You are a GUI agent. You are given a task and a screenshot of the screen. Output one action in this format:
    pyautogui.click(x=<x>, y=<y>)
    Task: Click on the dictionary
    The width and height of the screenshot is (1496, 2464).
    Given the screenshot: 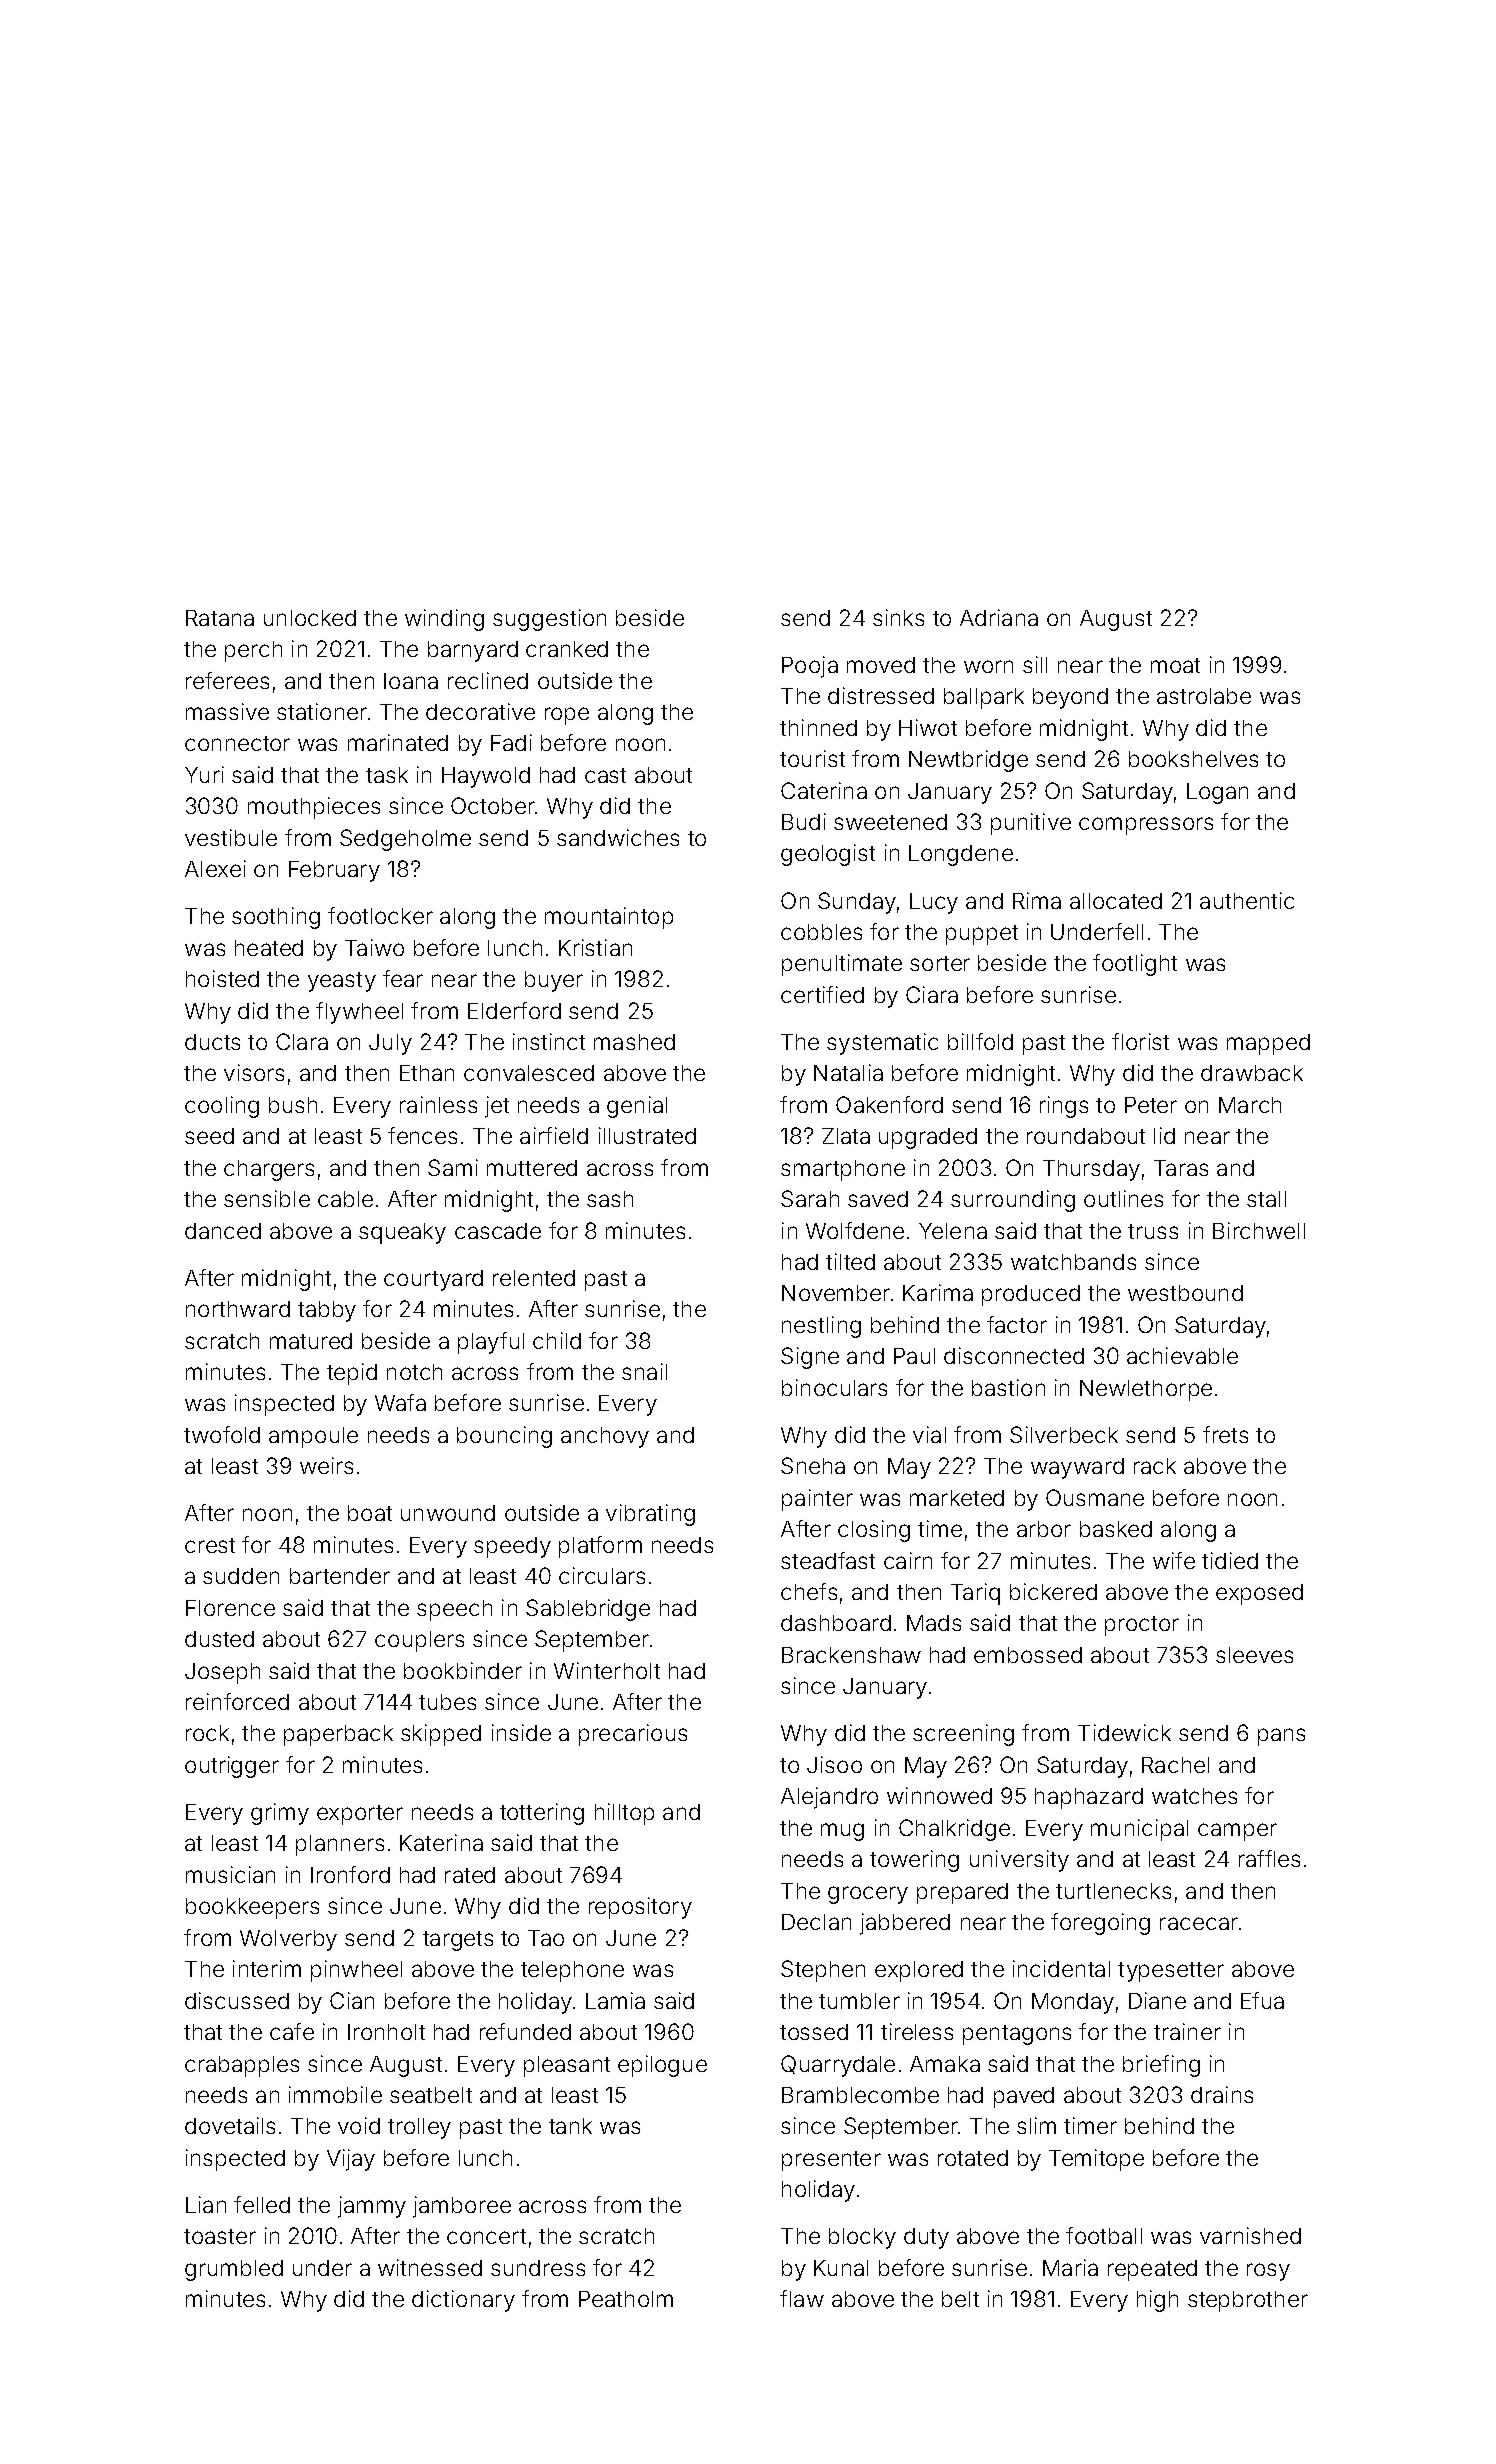 What is the action you would take?
    pyautogui.click(x=463, y=2301)
